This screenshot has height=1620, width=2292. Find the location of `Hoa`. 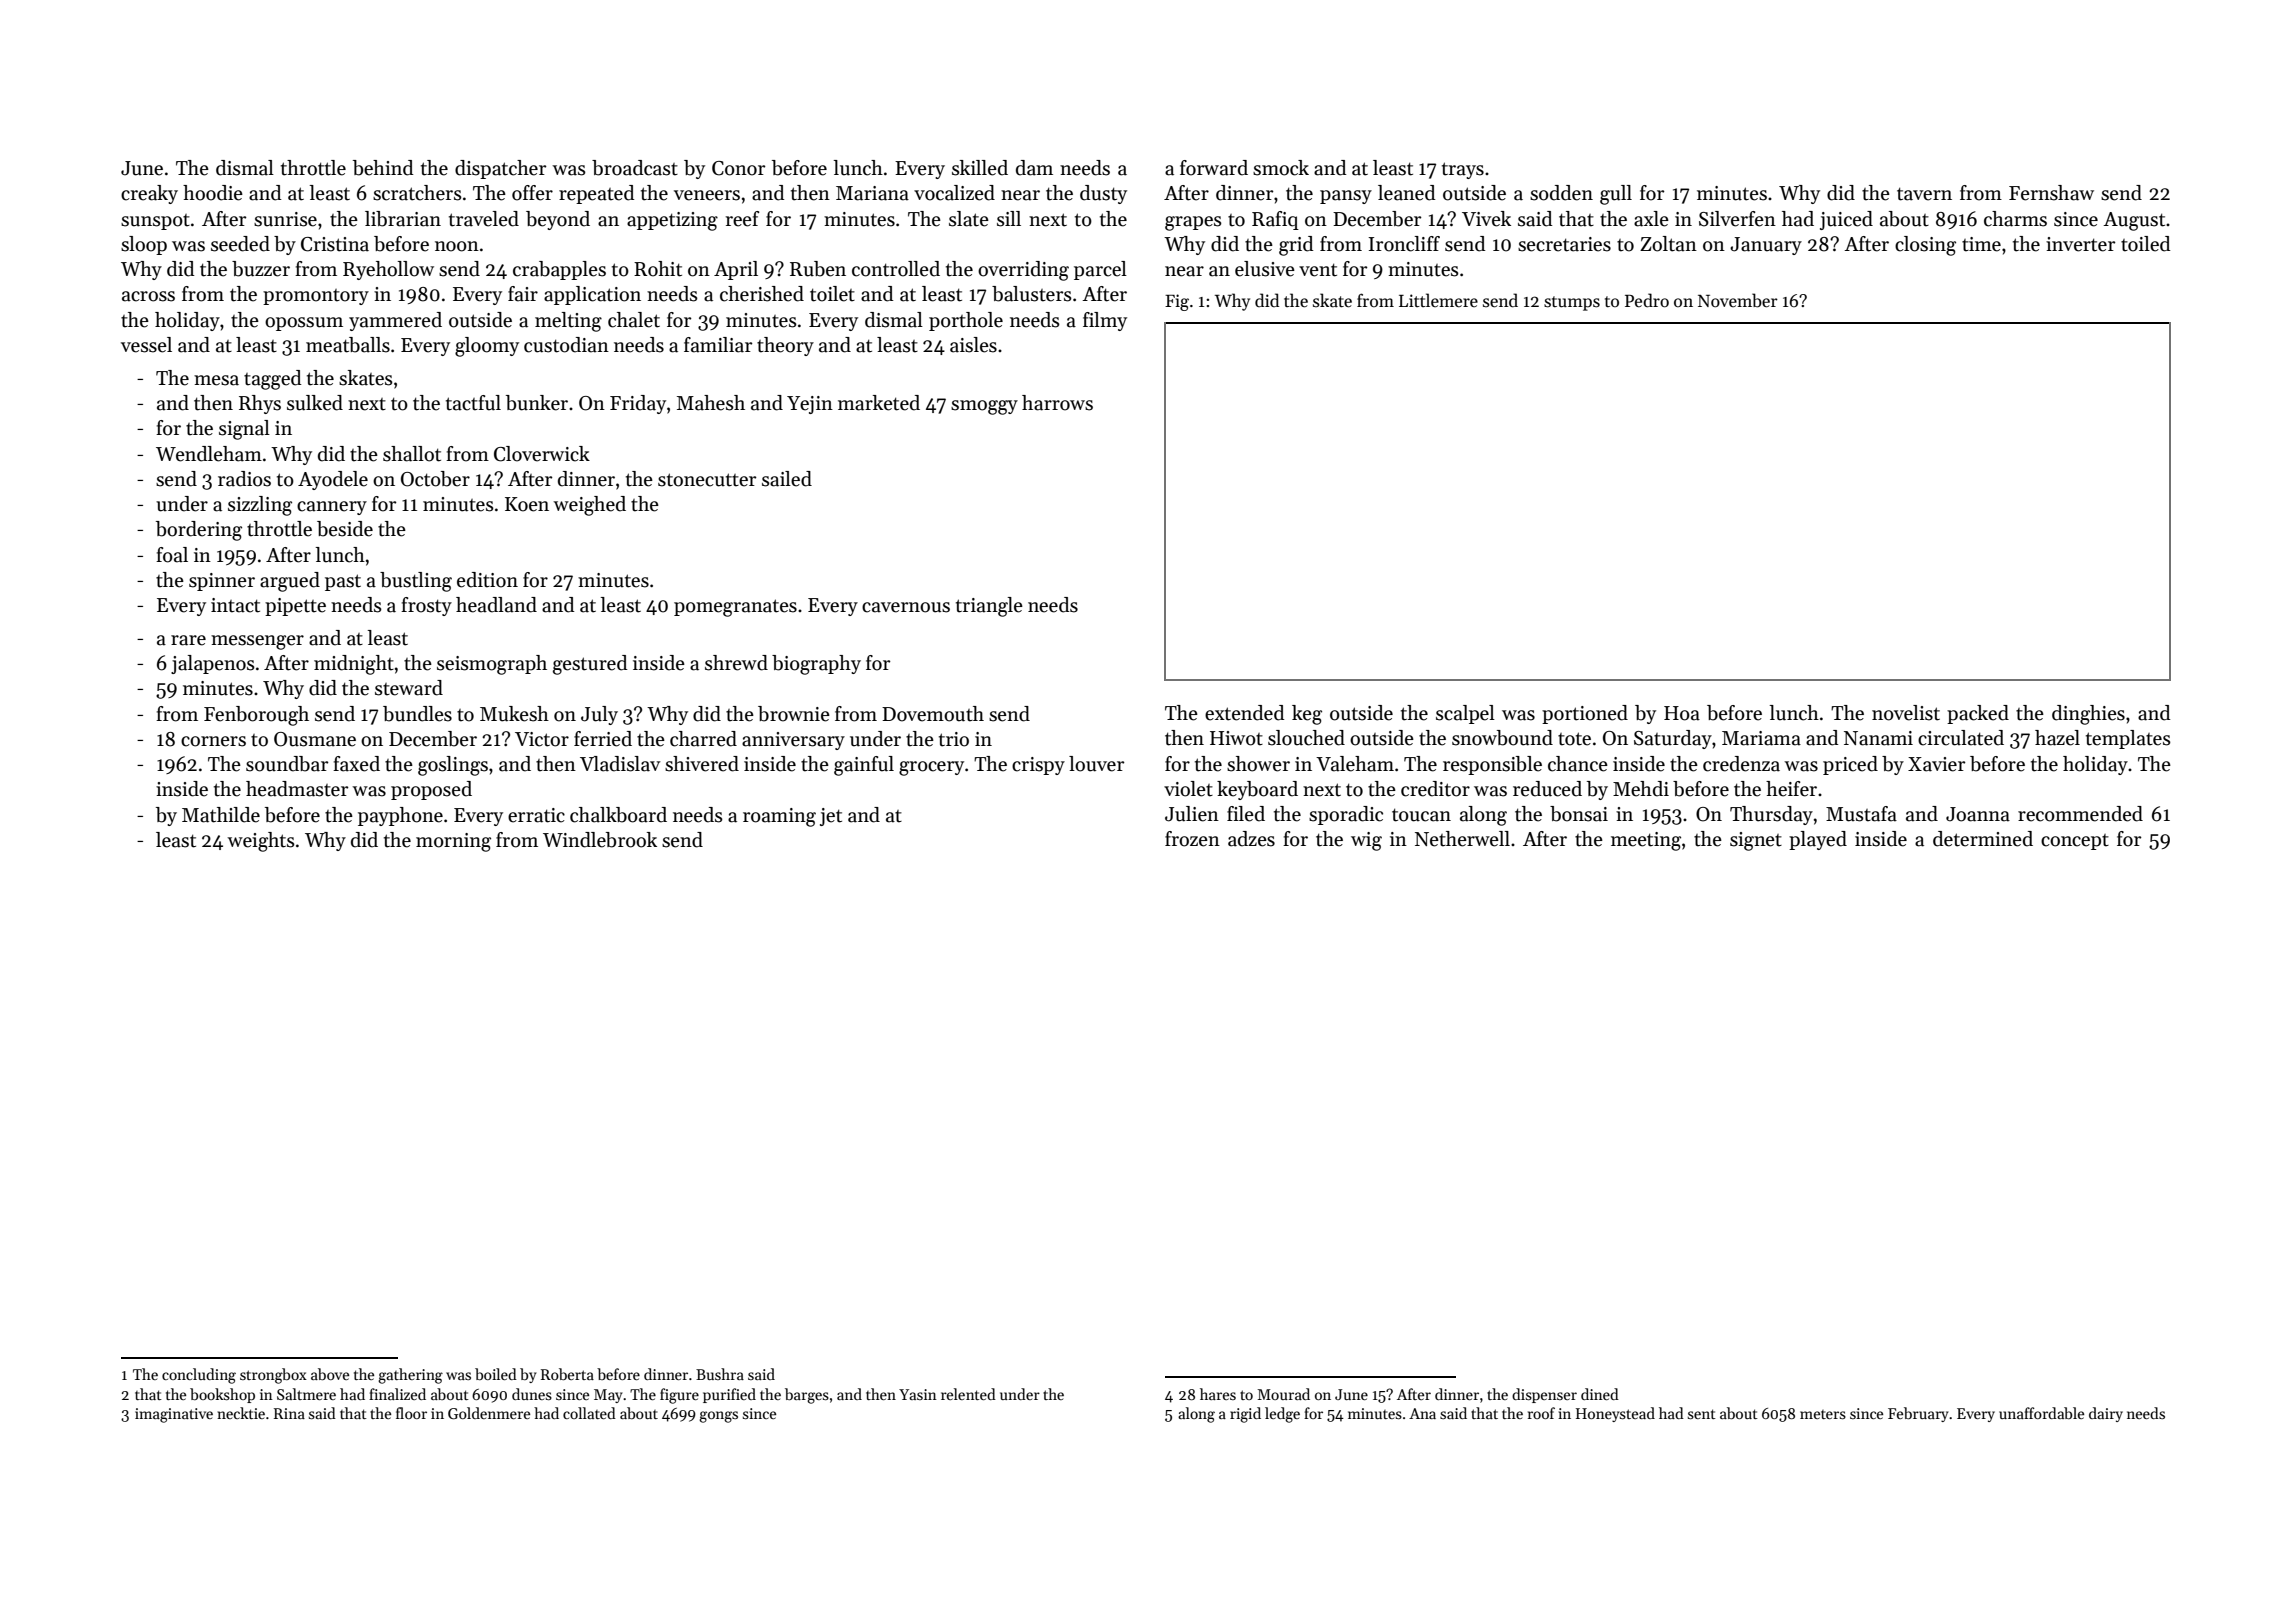

Hoa is located at coordinates (1682, 713).
